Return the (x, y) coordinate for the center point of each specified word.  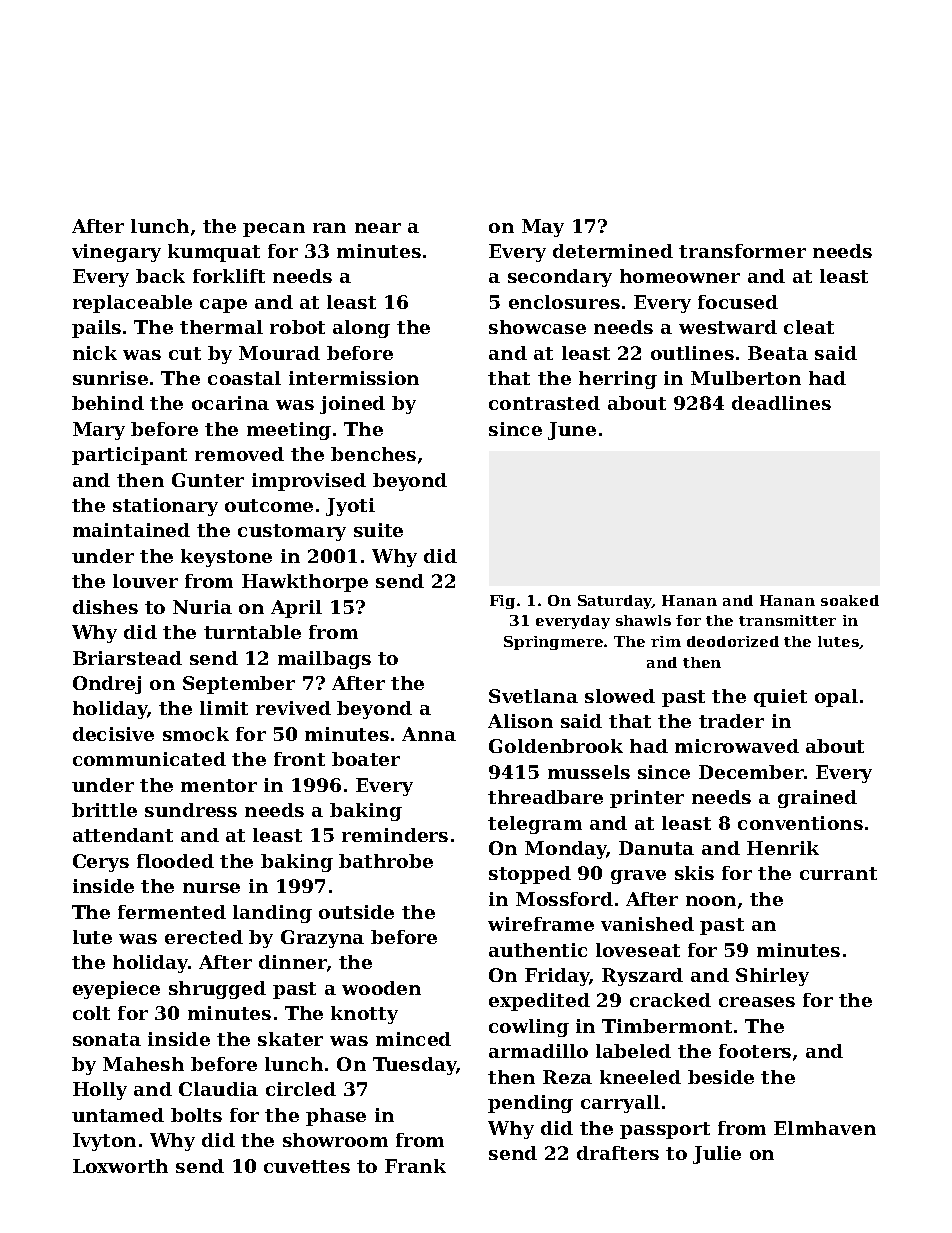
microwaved (737, 746)
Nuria (202, 607)
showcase (537, 327)
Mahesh (143, 1064)
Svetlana (533, 696)
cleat (809, 327)
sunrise (110, 378)
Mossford (564, 899)
